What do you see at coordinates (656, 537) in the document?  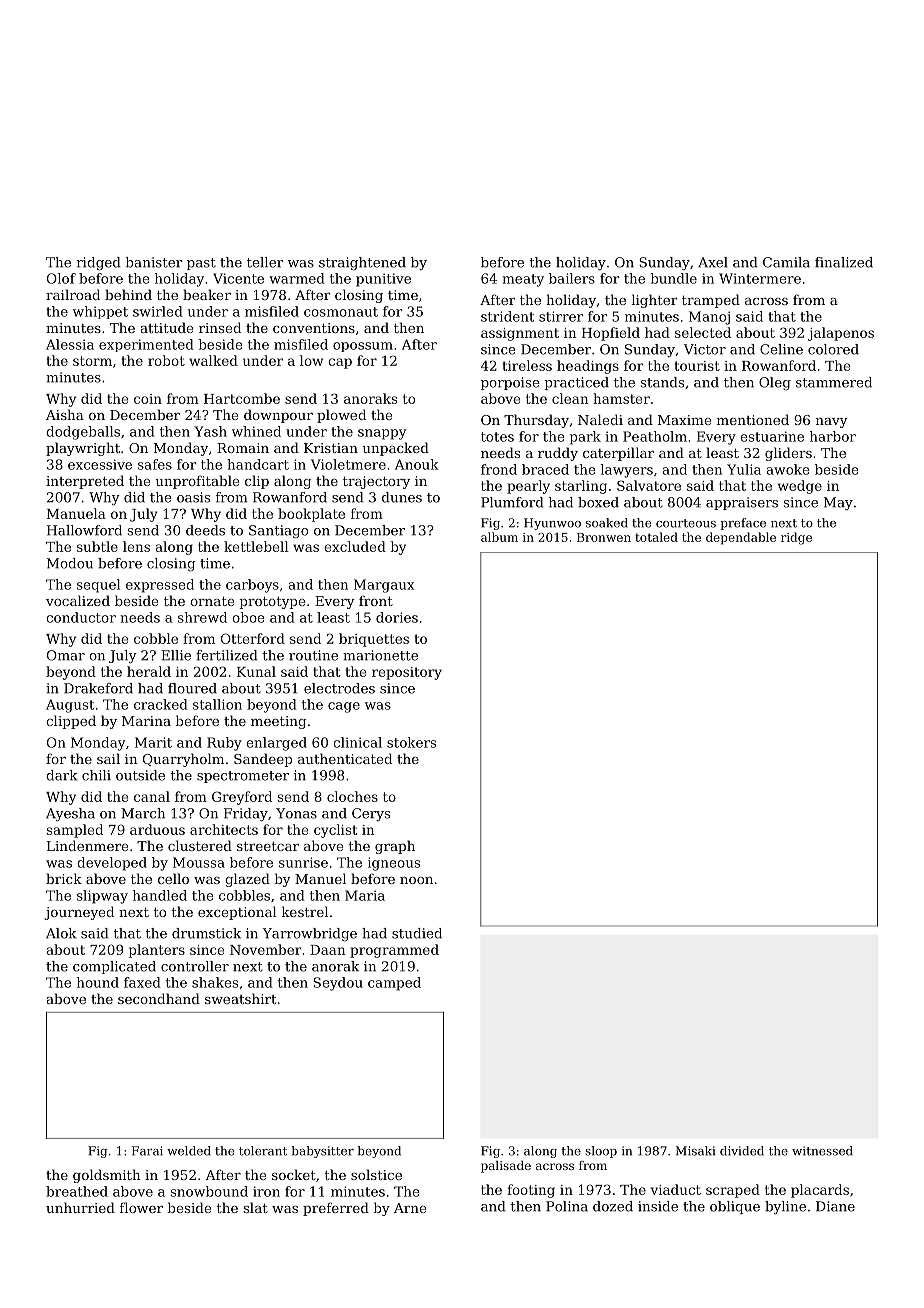 I see `totaled` at bounding box center [656, 537].
